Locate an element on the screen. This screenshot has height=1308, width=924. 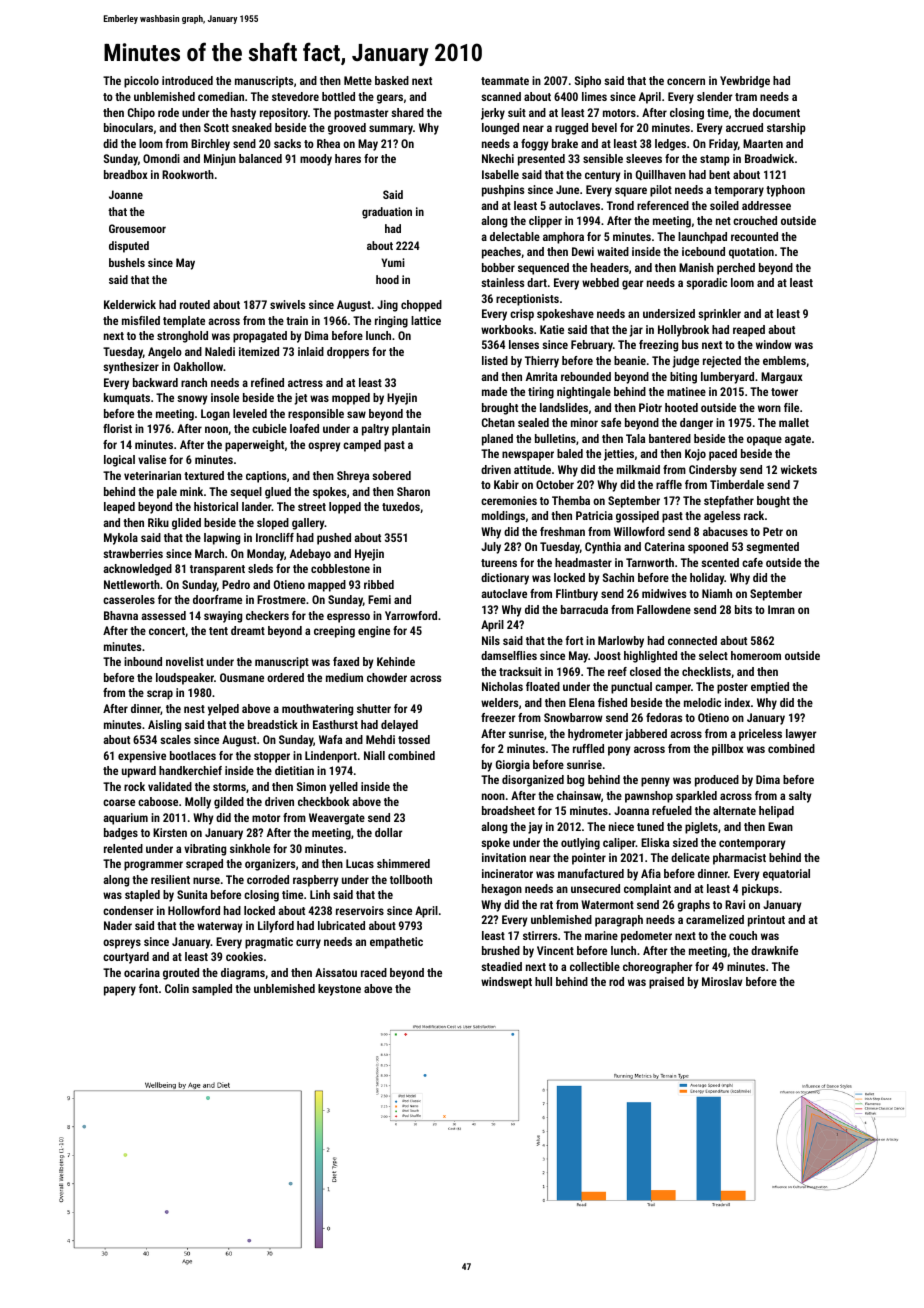
checkers is located at coordinates (267, 615).
